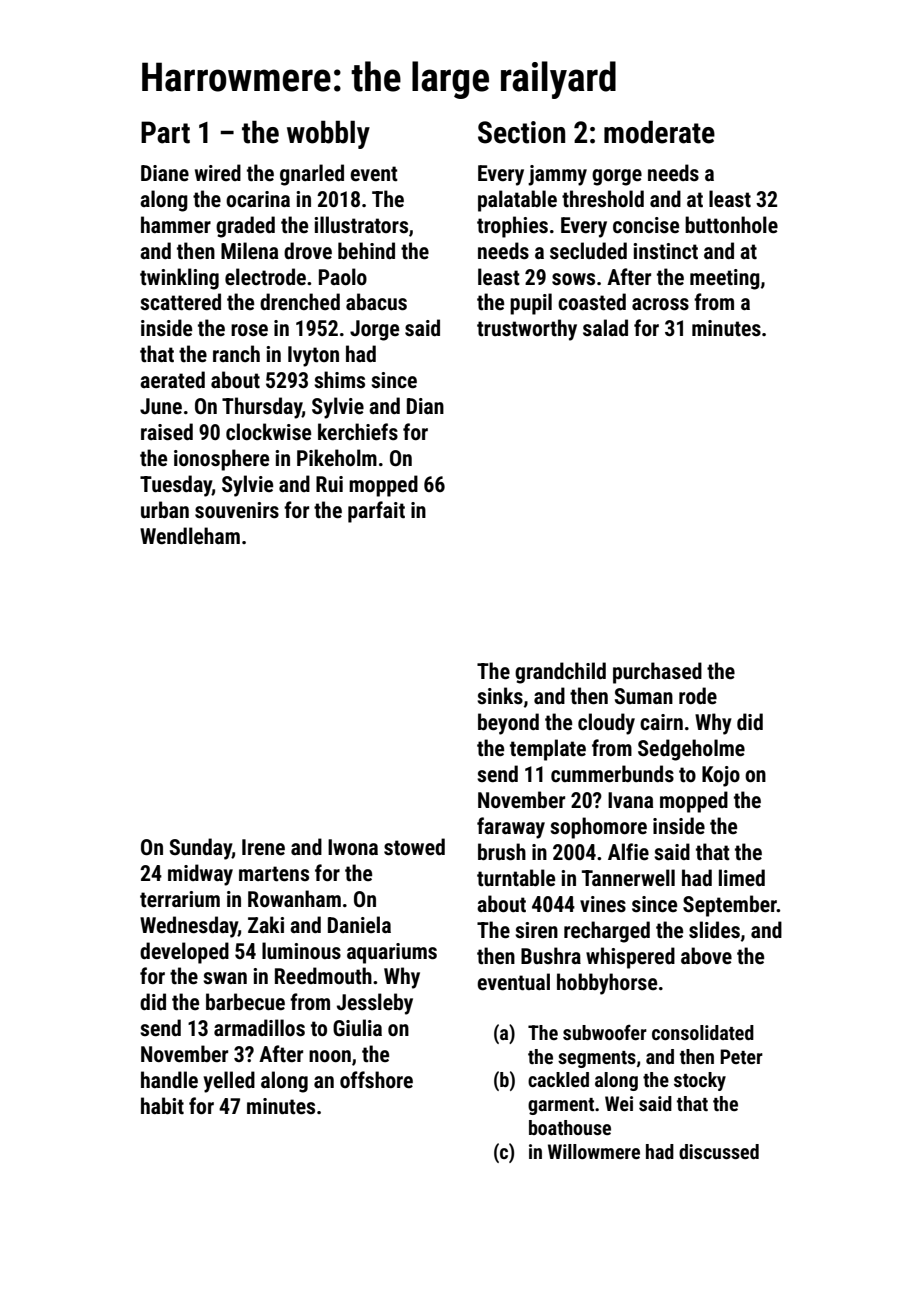 Image resolution: width=924 pixels, height=1314 pixels. What do you see at coordinates (560, 673) in the image?
I see `grandchild` at bounding box center [560, 673].
